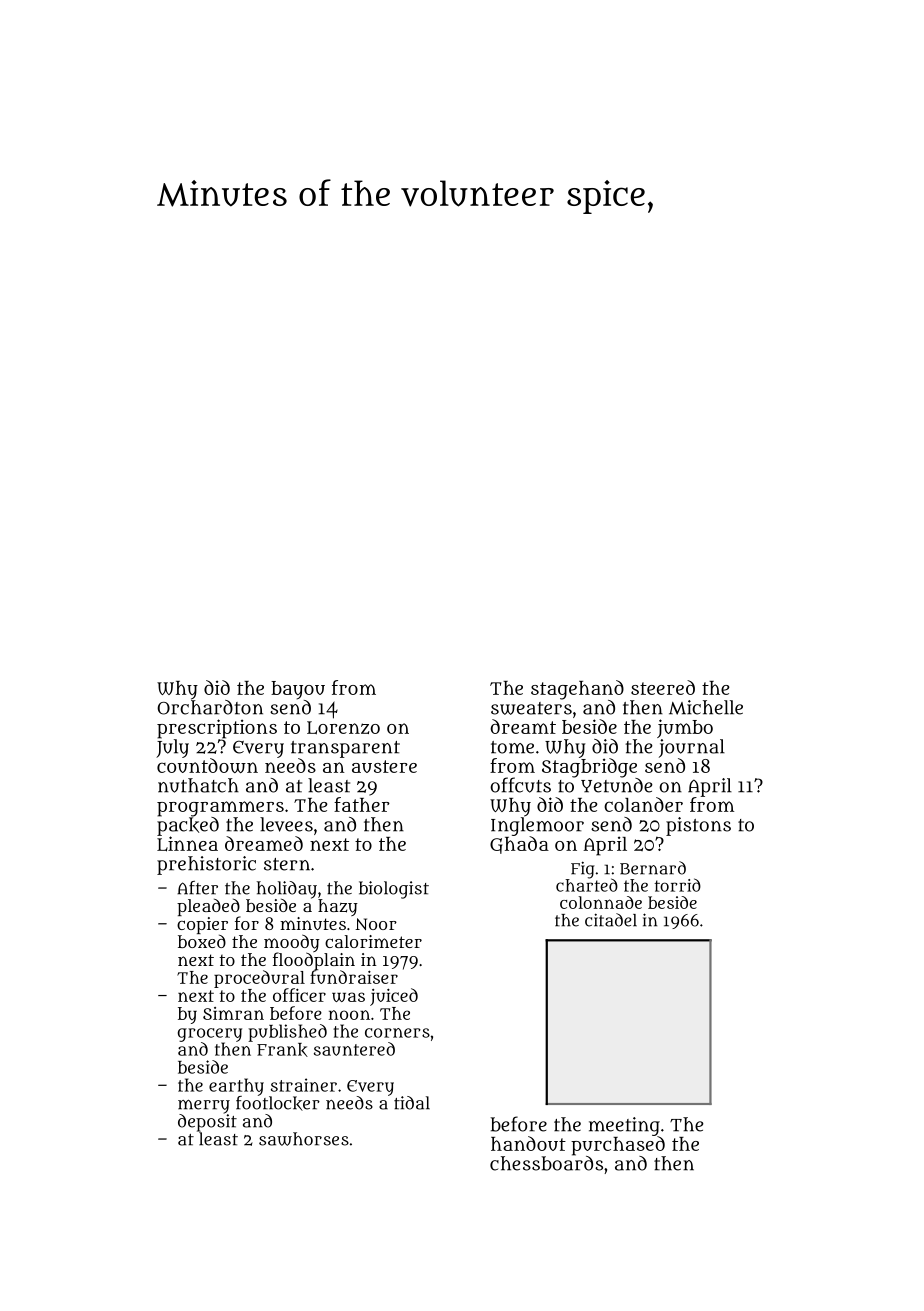 The width and height of the page is (924, 1311). What do you see at coordinates (643, 804) in the page?
I see `colander` at bounding box center [643, 804].
